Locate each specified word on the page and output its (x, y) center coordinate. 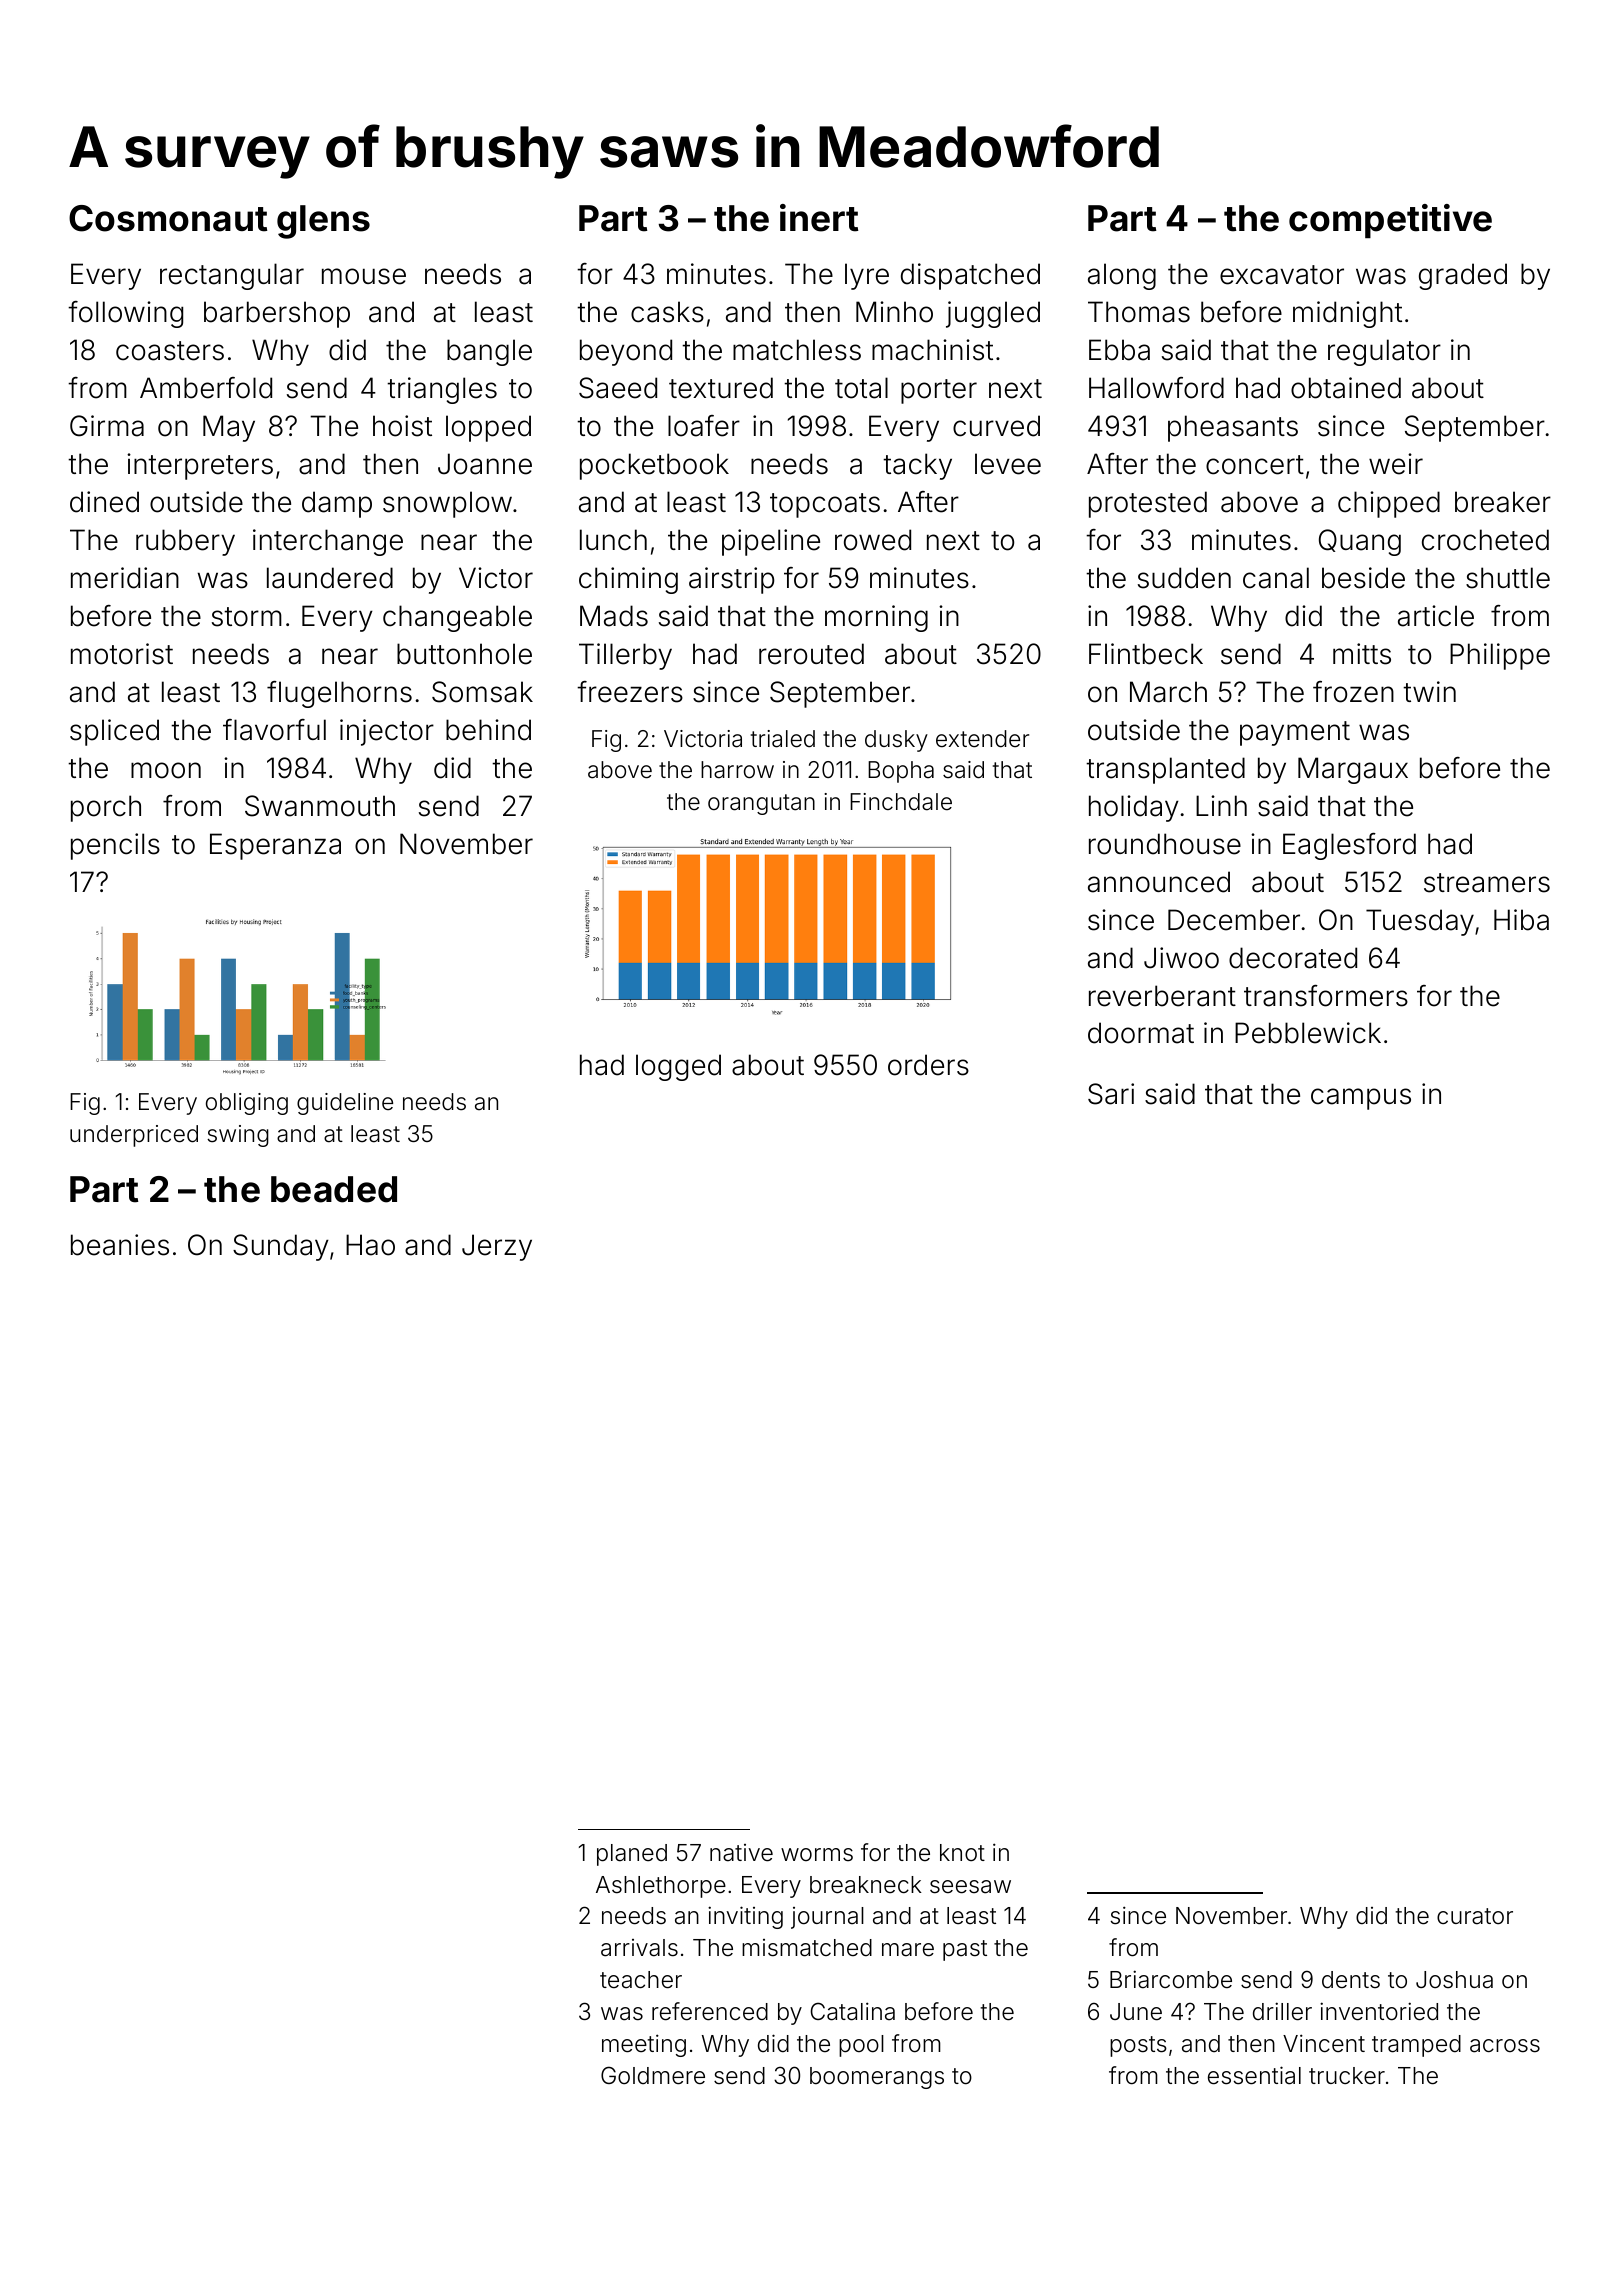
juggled (993, 314)
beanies (120, 1245)
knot (962, 1852)
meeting (644, 2045)
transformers (1326, 996)
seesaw (970, 1887)
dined (104, 502)
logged (678, 1067)
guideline (345, 1104)
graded (1463, 276)
